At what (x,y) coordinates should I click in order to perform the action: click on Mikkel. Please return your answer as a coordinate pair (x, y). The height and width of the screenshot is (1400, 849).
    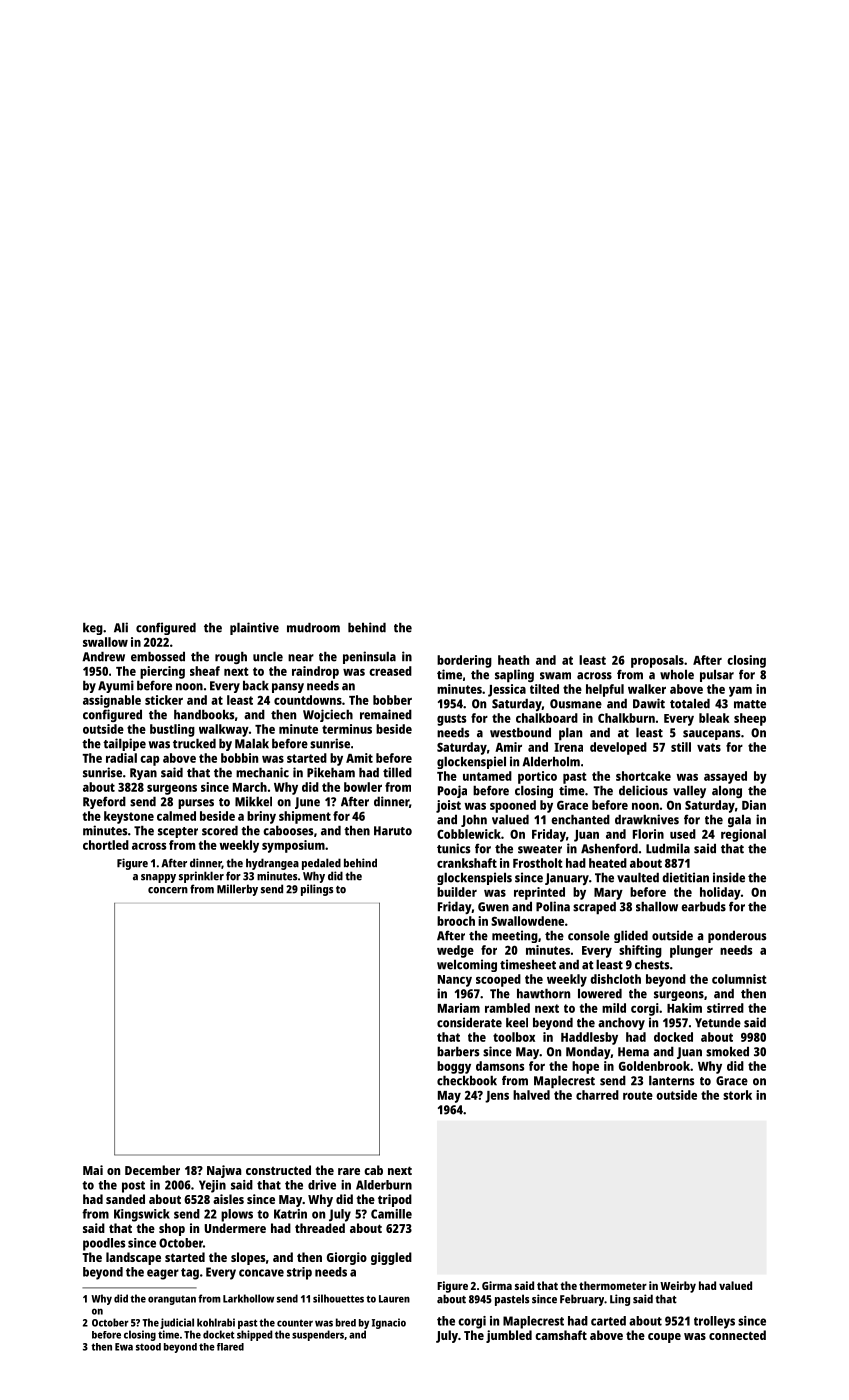
    Looking at the image, I should click on (253, 801).
